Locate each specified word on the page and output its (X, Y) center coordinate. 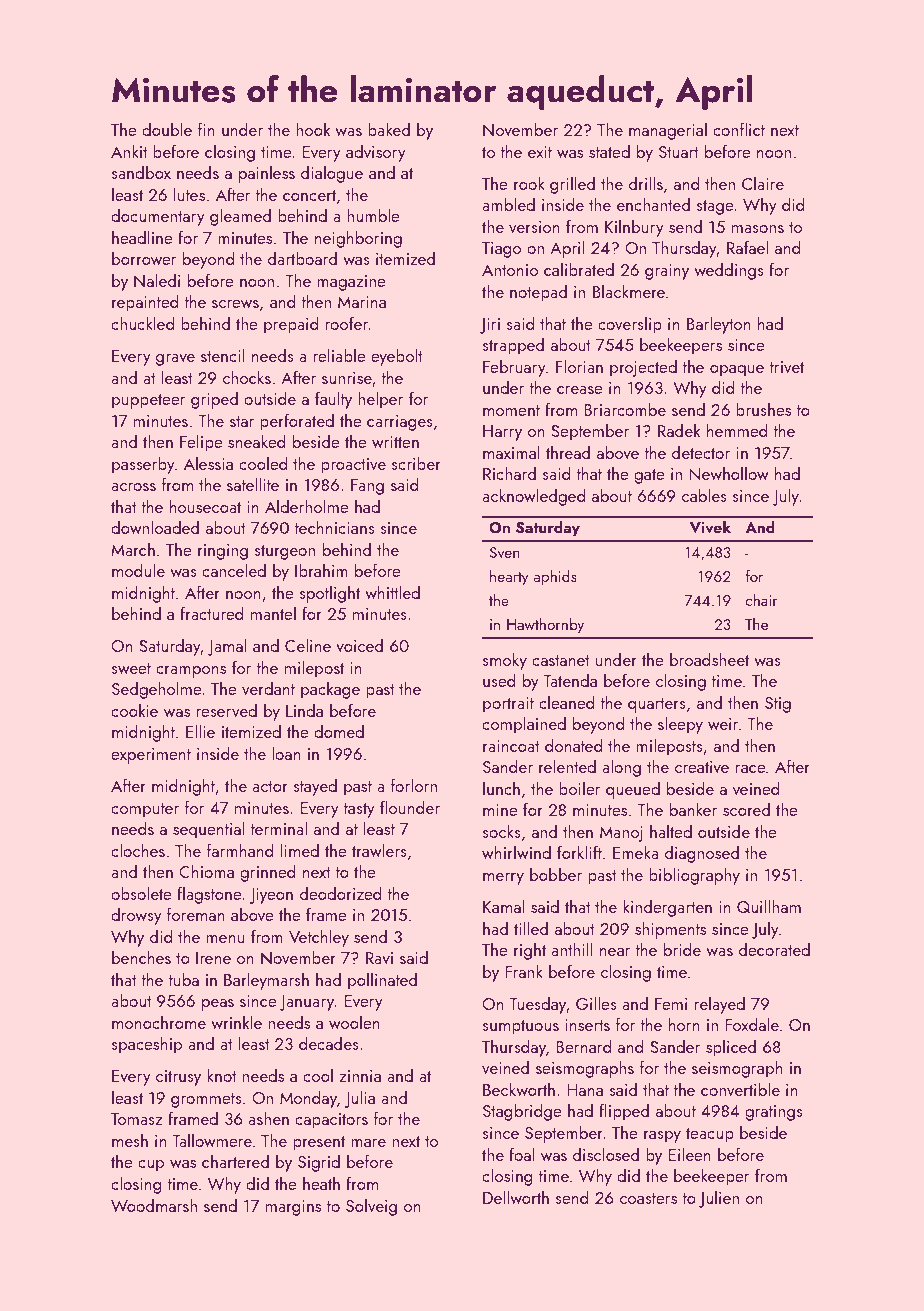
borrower (144, 258)
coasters (648, 1198)
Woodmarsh (154, 1205)
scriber (416, 463)
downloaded (155, 527)
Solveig (371, 1207)
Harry (502, 433)
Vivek (710, 527)
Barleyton (719, 325)
